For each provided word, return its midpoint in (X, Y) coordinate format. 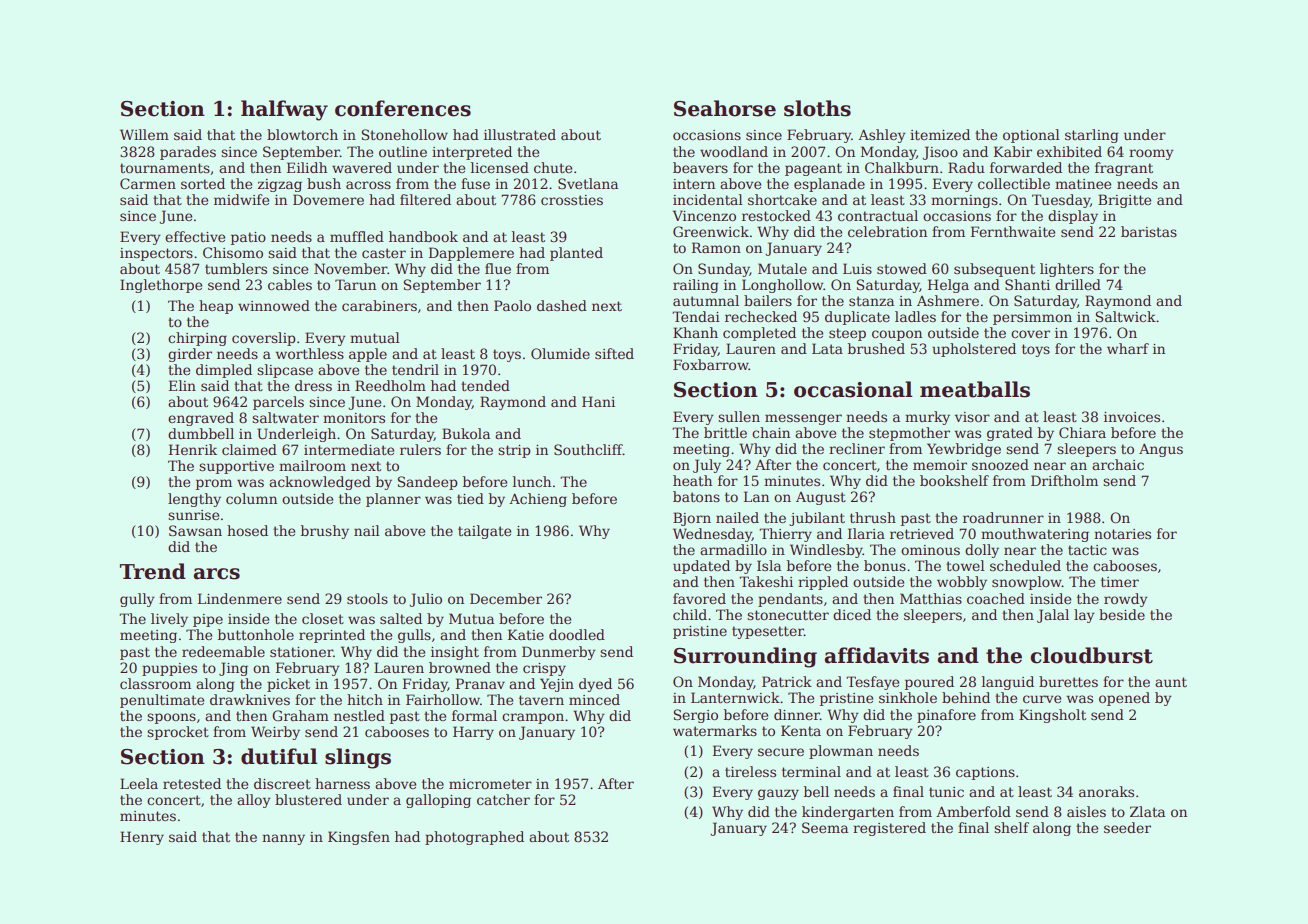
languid (1008, 683)
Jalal (1053, 616)
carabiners (379, 305)
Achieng (538, 500)
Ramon (716, 247)
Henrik (193, 449)
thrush (873, 517)
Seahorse (725, 108)
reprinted (332, 636)
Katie (526, 634)
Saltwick (1125, 316)
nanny (283, 839)
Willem (144, 134)
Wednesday (712, 535)
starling (1092, 136)
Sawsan (195, 530)
